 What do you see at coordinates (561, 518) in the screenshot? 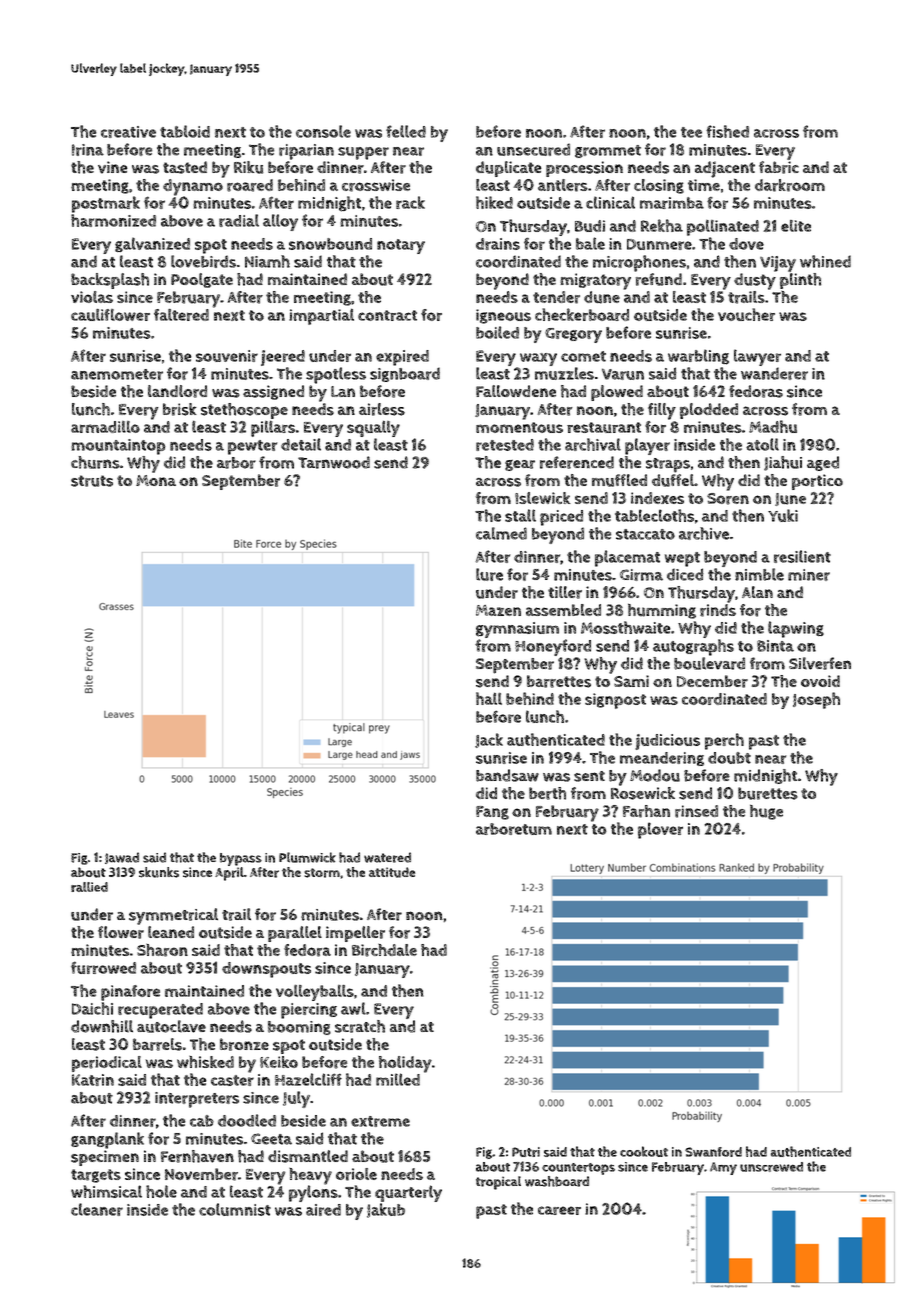
I see `priced` at bounding box center [561, 518].
